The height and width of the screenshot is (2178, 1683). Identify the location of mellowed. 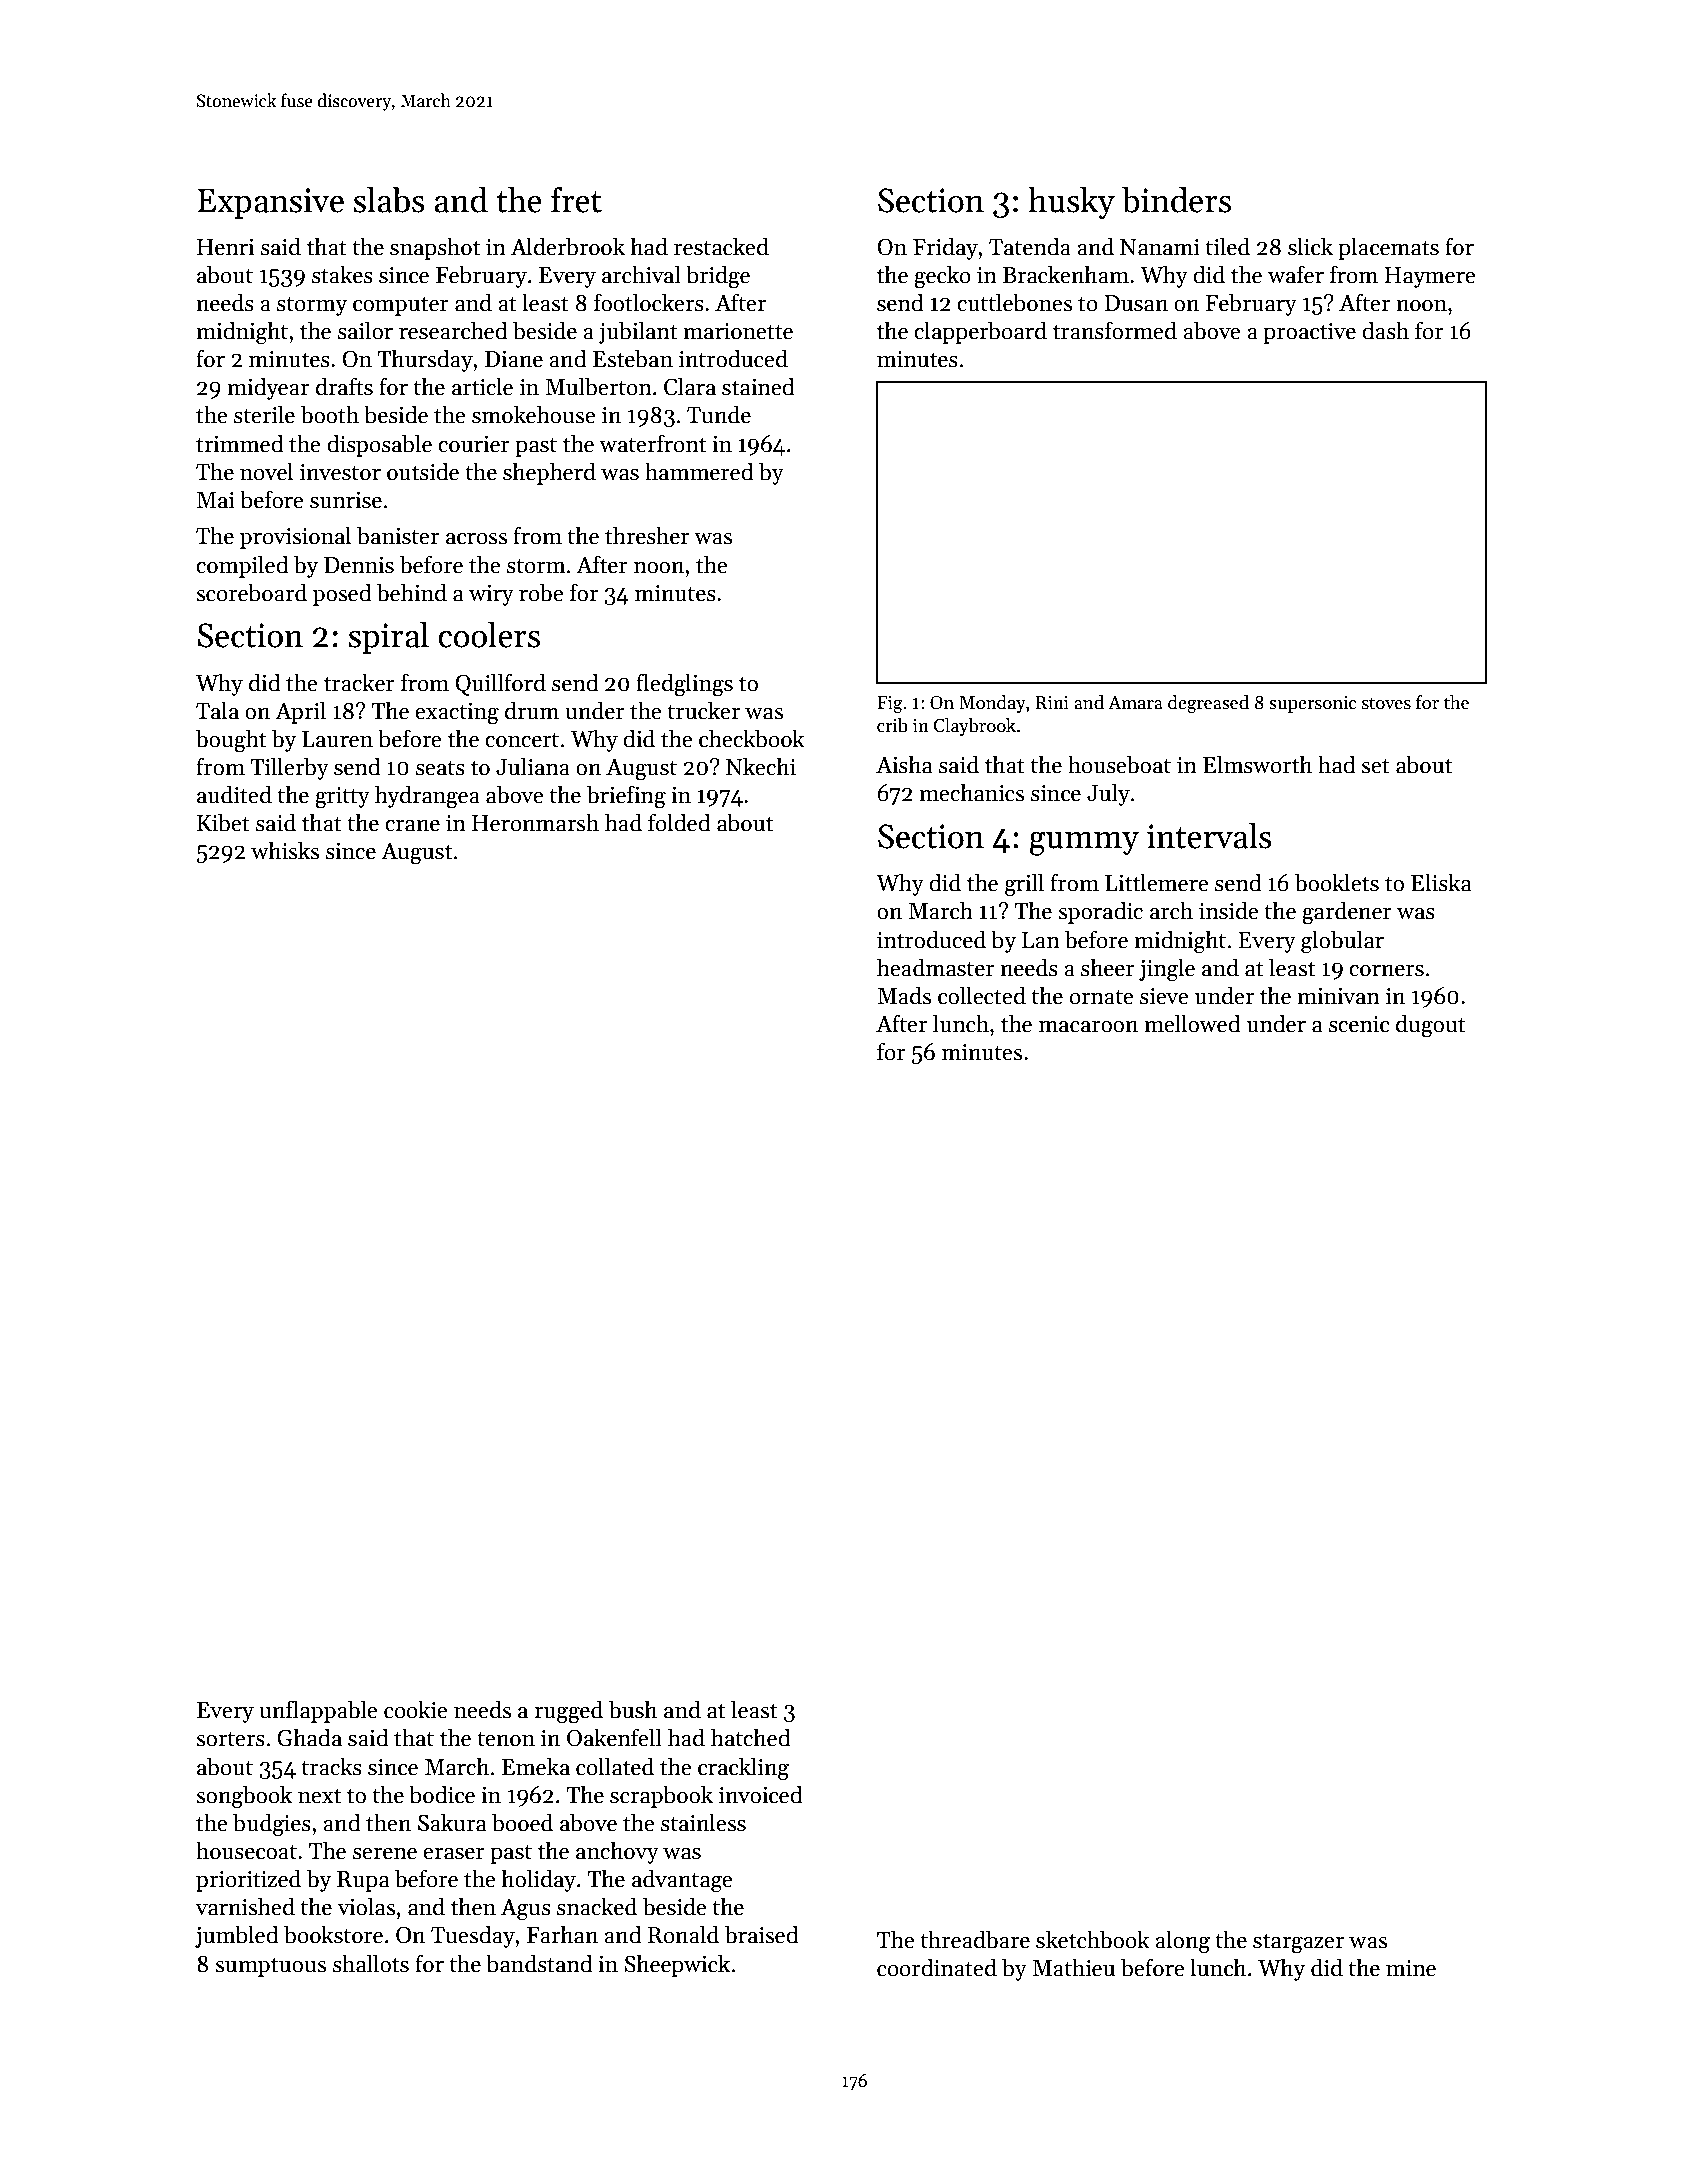
(1192, 1023).
